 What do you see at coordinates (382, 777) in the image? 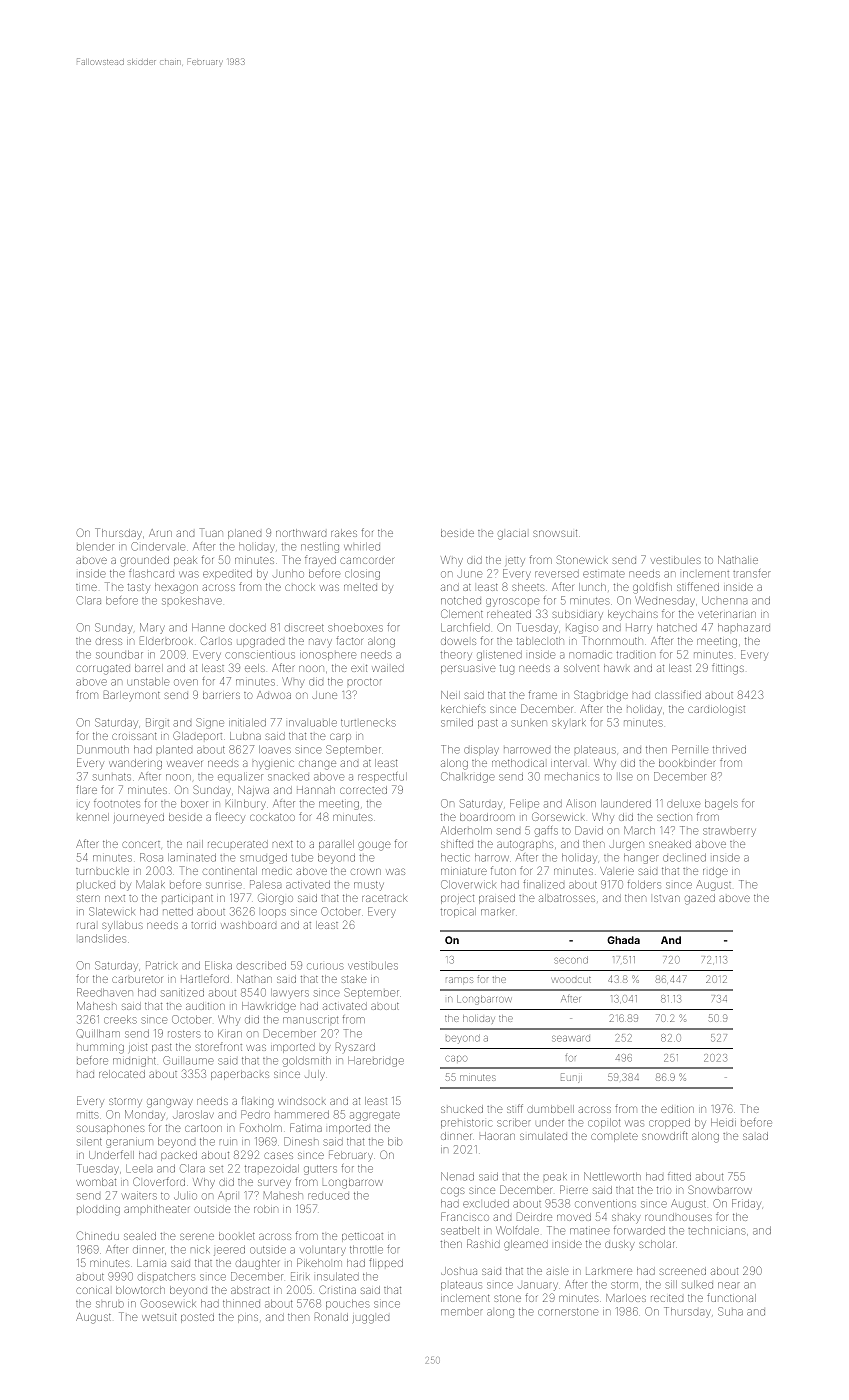
I see `respectful` at bounding box center [382, 777].
